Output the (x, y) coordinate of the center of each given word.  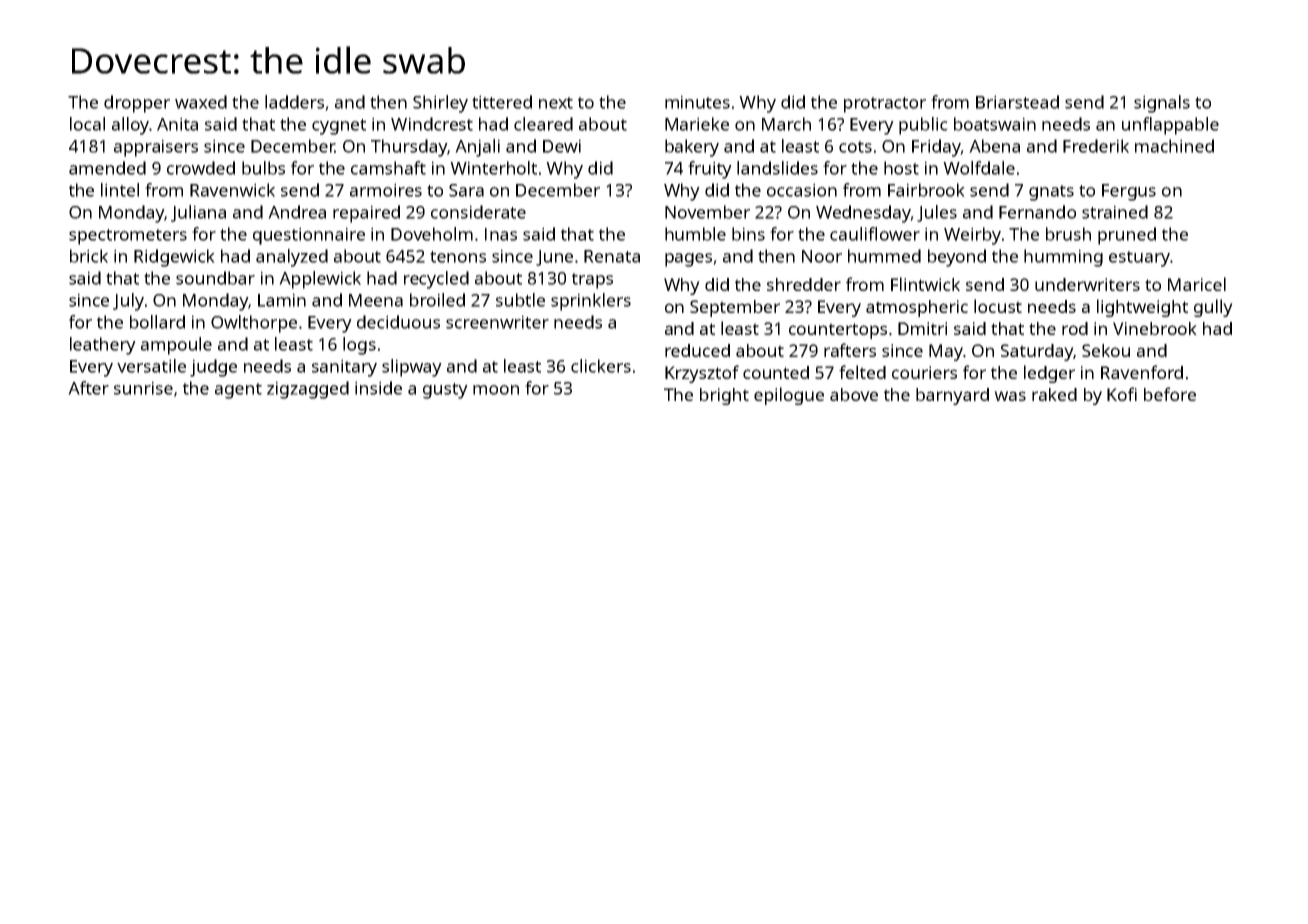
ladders (294, 102)
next (556, 103)
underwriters (1087, 284)
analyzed (292, 258)
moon (496, 390)
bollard (157, 322)
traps (592, 281)
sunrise (143, 388)
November (707, 212)
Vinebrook (1155, 328)
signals (1162, 104)
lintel (120, 190)
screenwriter (497, 322)
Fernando (1037, 212)
